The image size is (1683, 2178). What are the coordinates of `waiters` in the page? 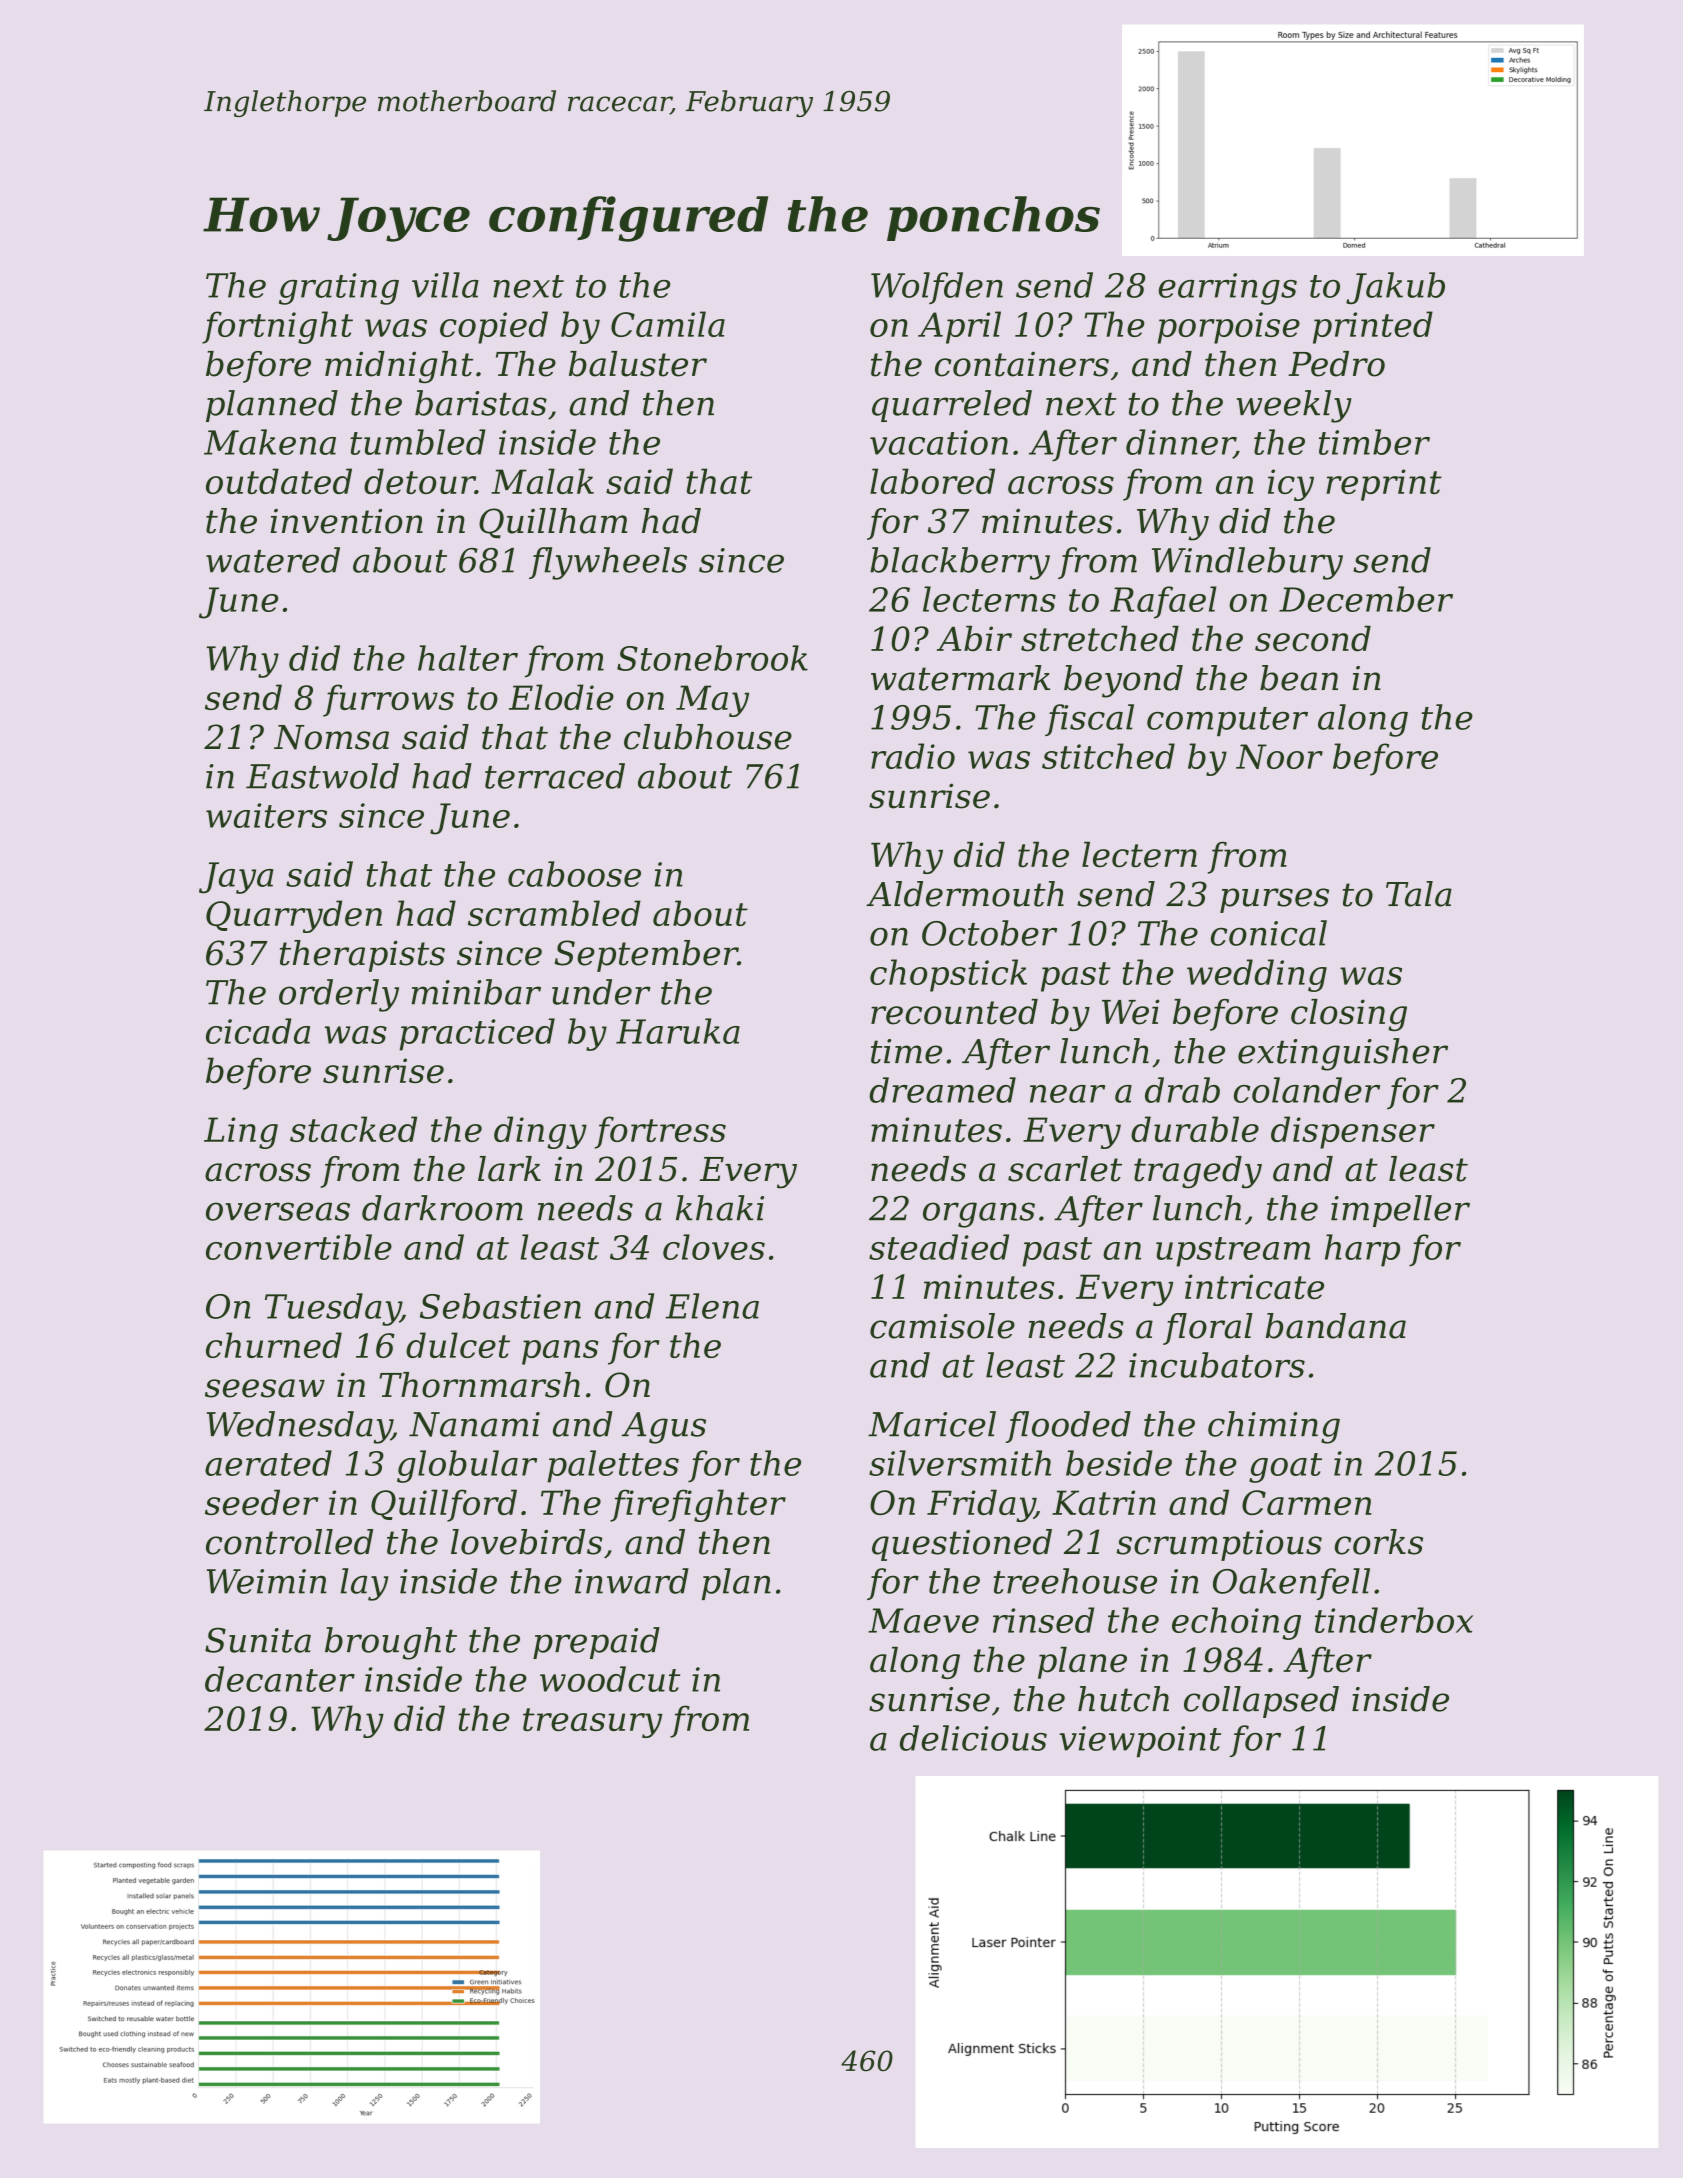 It's located at (266, 815).
